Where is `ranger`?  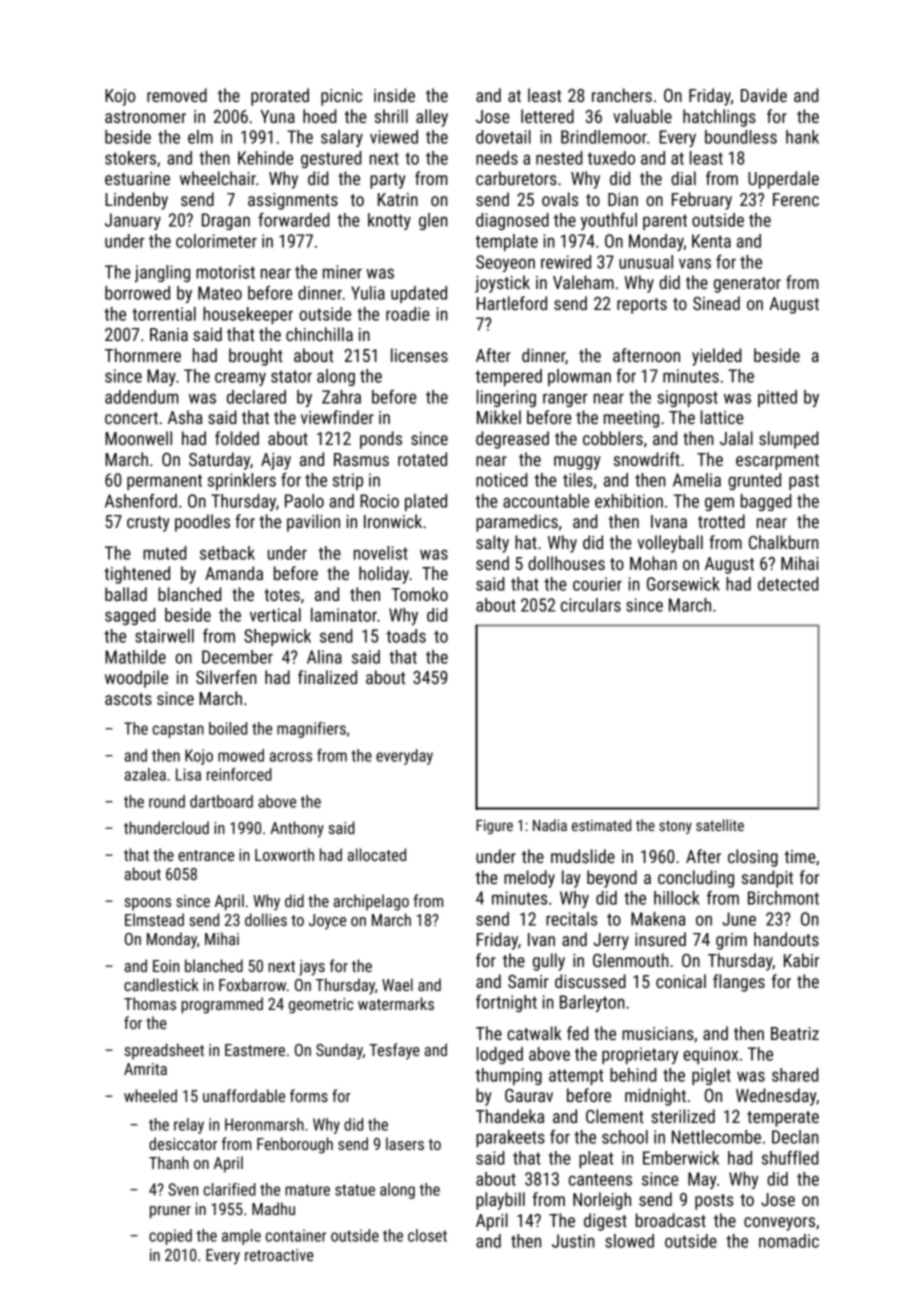 ranger is located at coordinates (565, 400).
